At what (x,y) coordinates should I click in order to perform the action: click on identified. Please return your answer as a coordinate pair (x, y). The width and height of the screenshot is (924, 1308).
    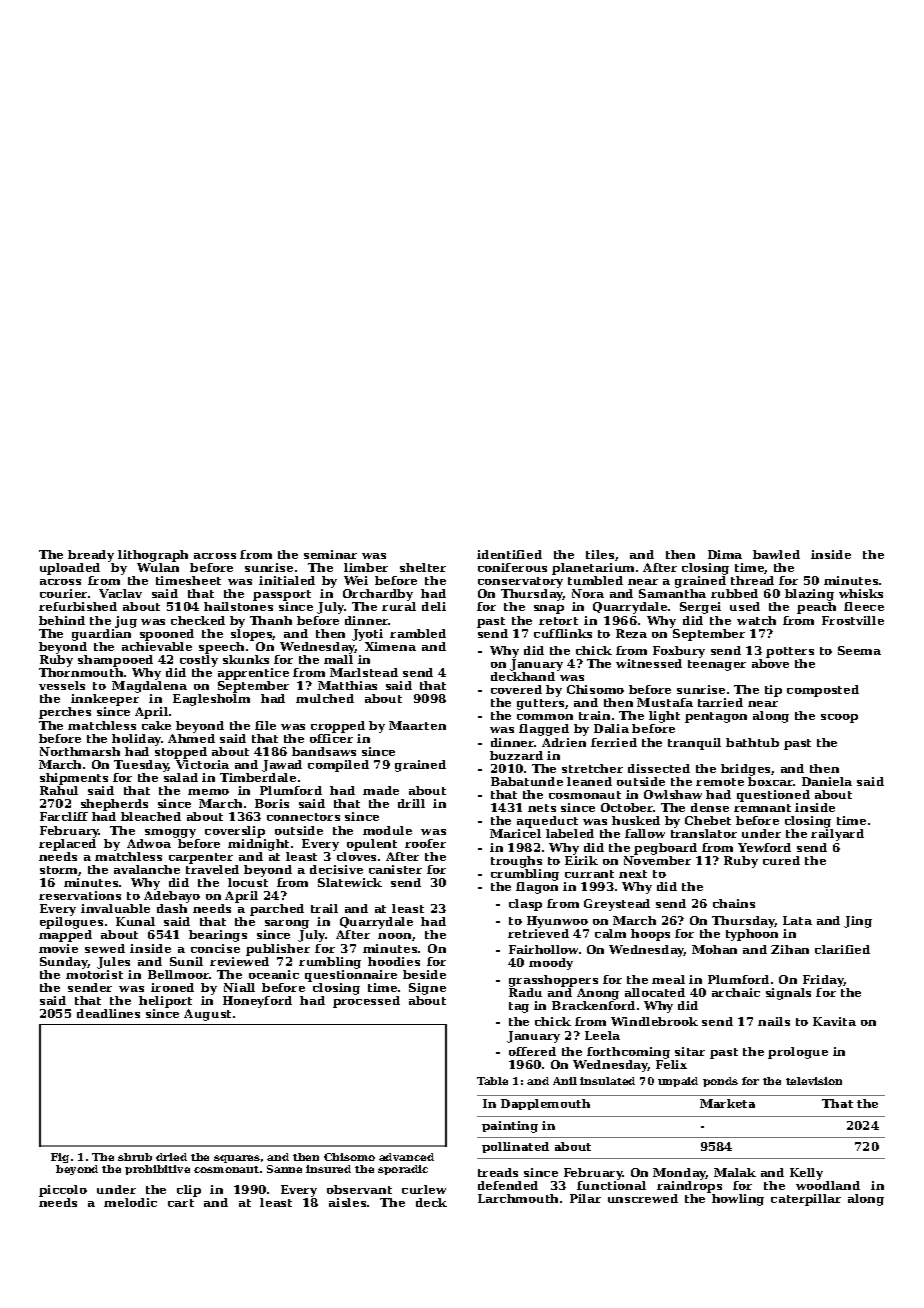
    Looking at the image, I should click on (509, 554).
